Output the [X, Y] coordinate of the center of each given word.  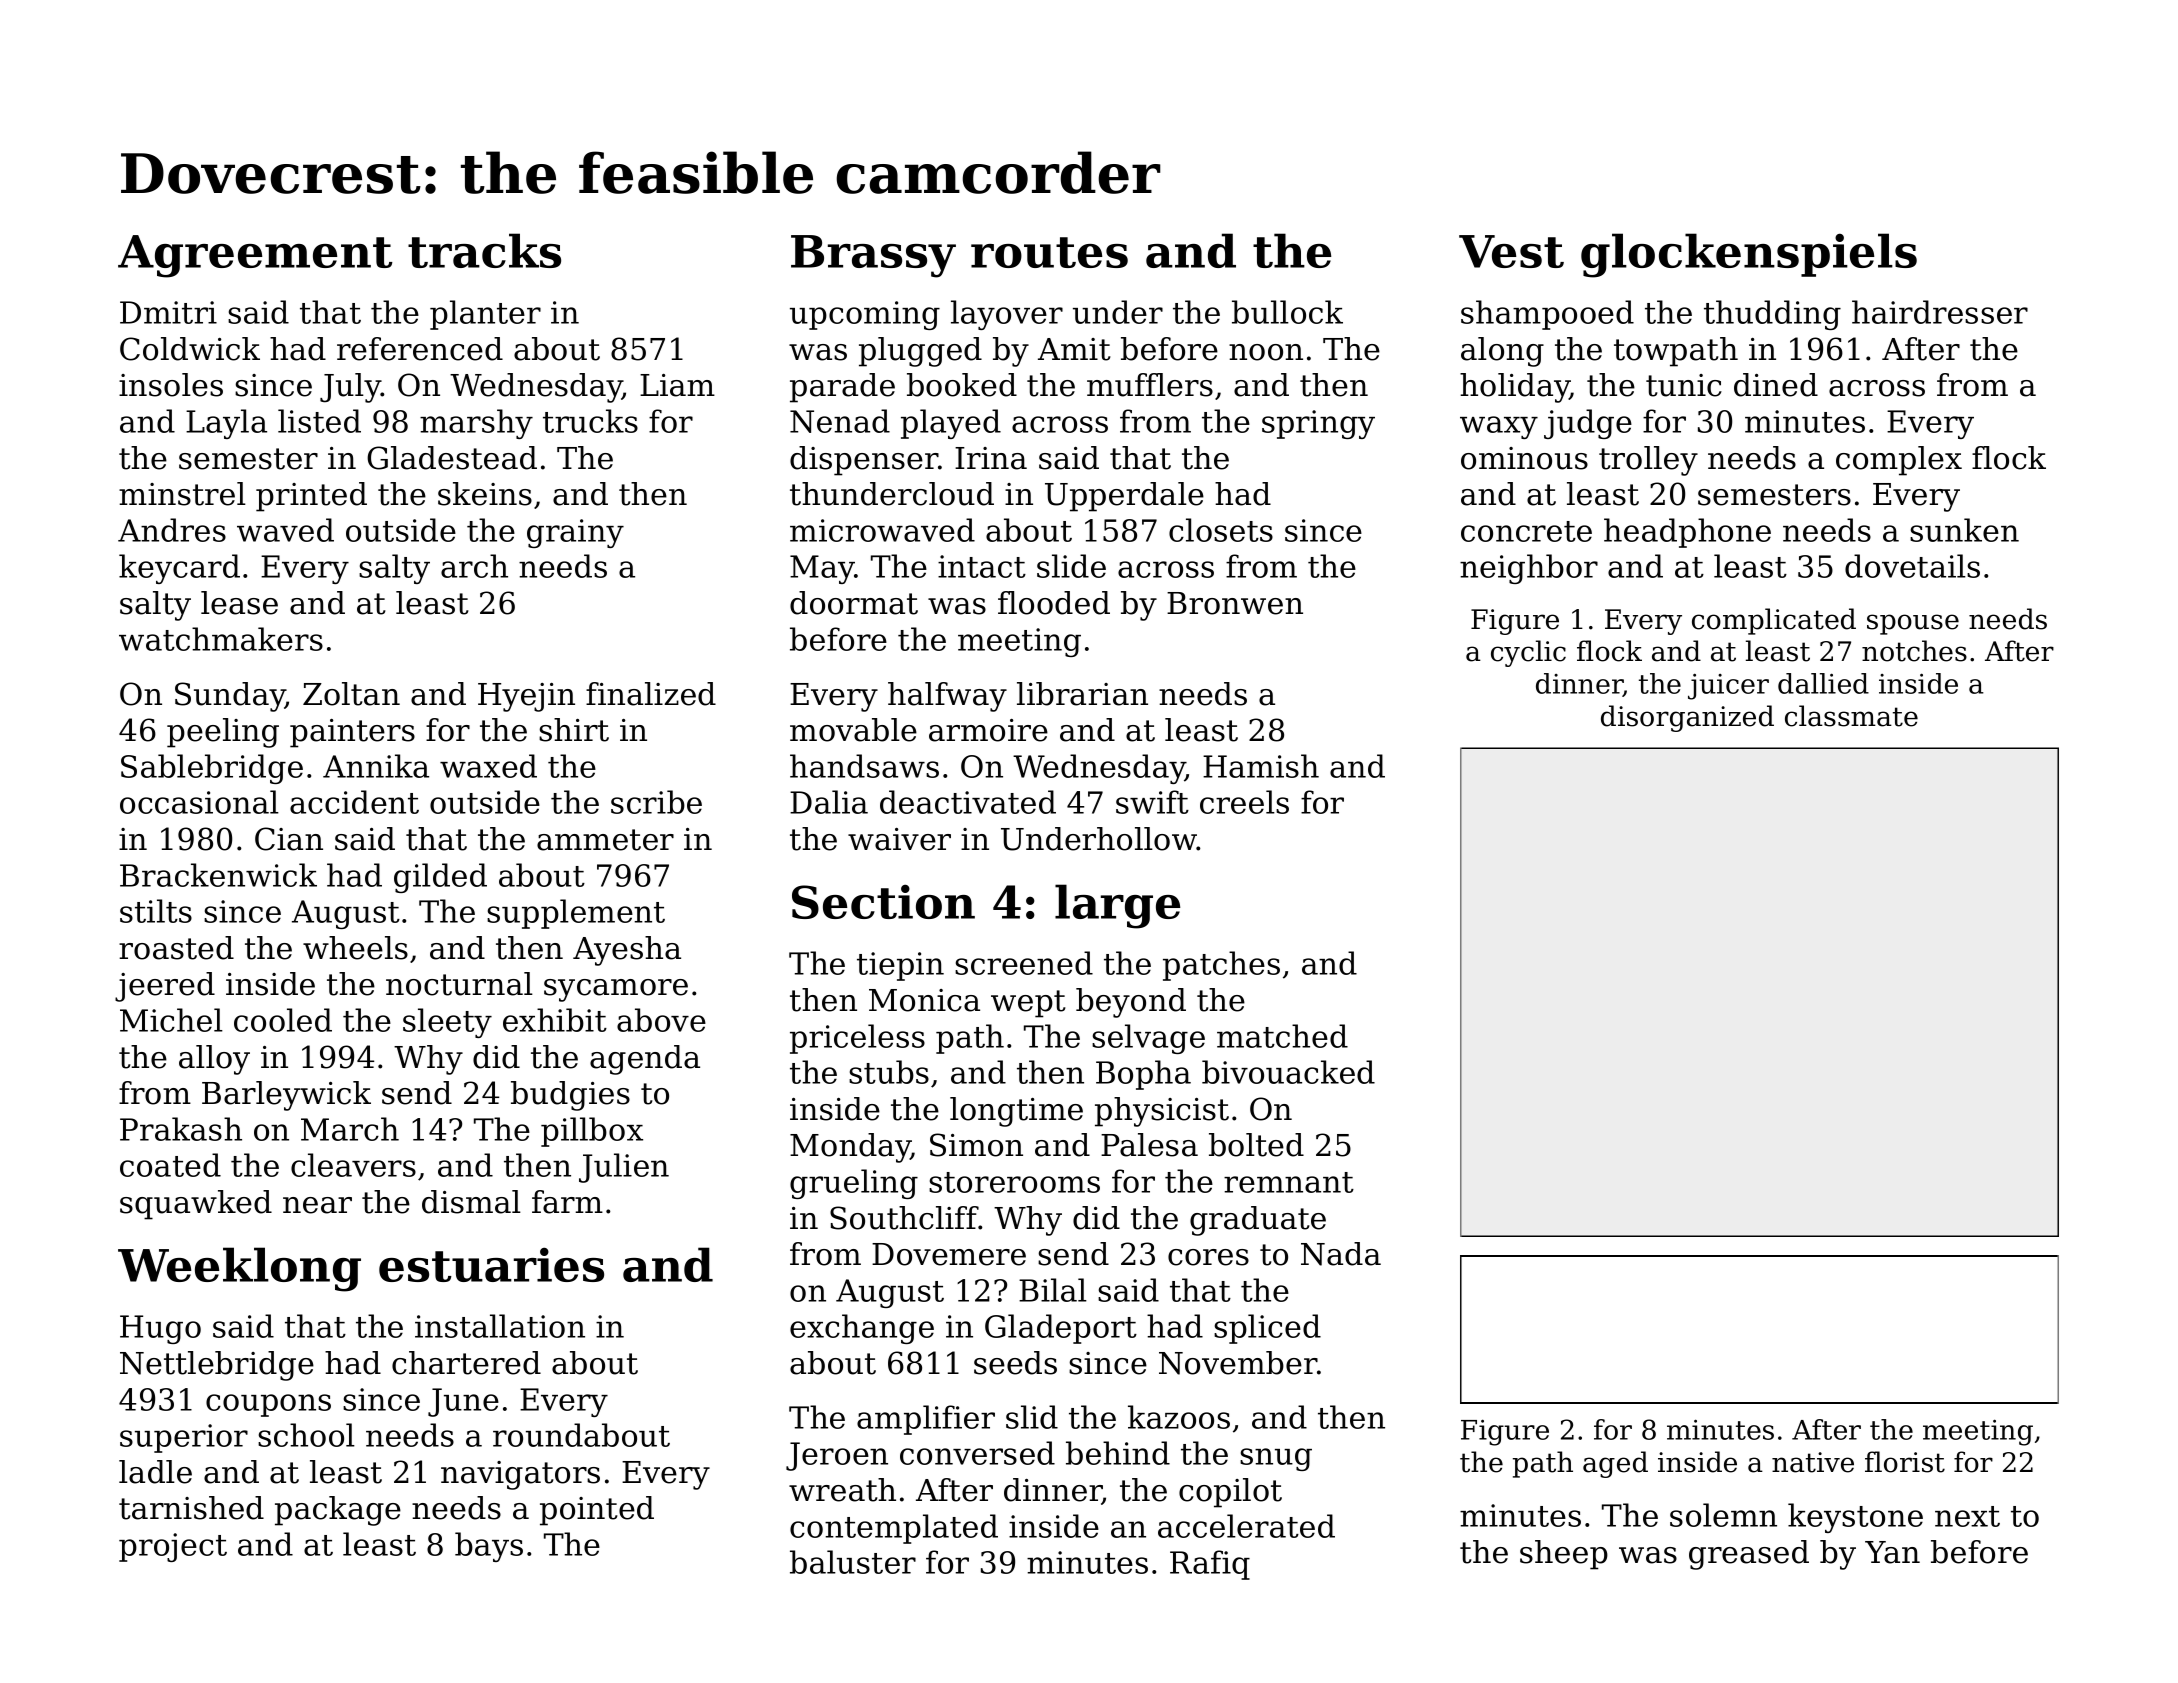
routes [1049, 252]
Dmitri [168, 312]
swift [1152, 802]
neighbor [1529, 569]
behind [1118, 1453]
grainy [575, 533]
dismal [471, 1202]
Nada [1341, 1254]
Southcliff [904, 1218]
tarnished [191, 1508]
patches [1221, 966]
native [1813, 1462]
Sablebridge [212, 769]
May [822, 569]
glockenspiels [1749, 255]
